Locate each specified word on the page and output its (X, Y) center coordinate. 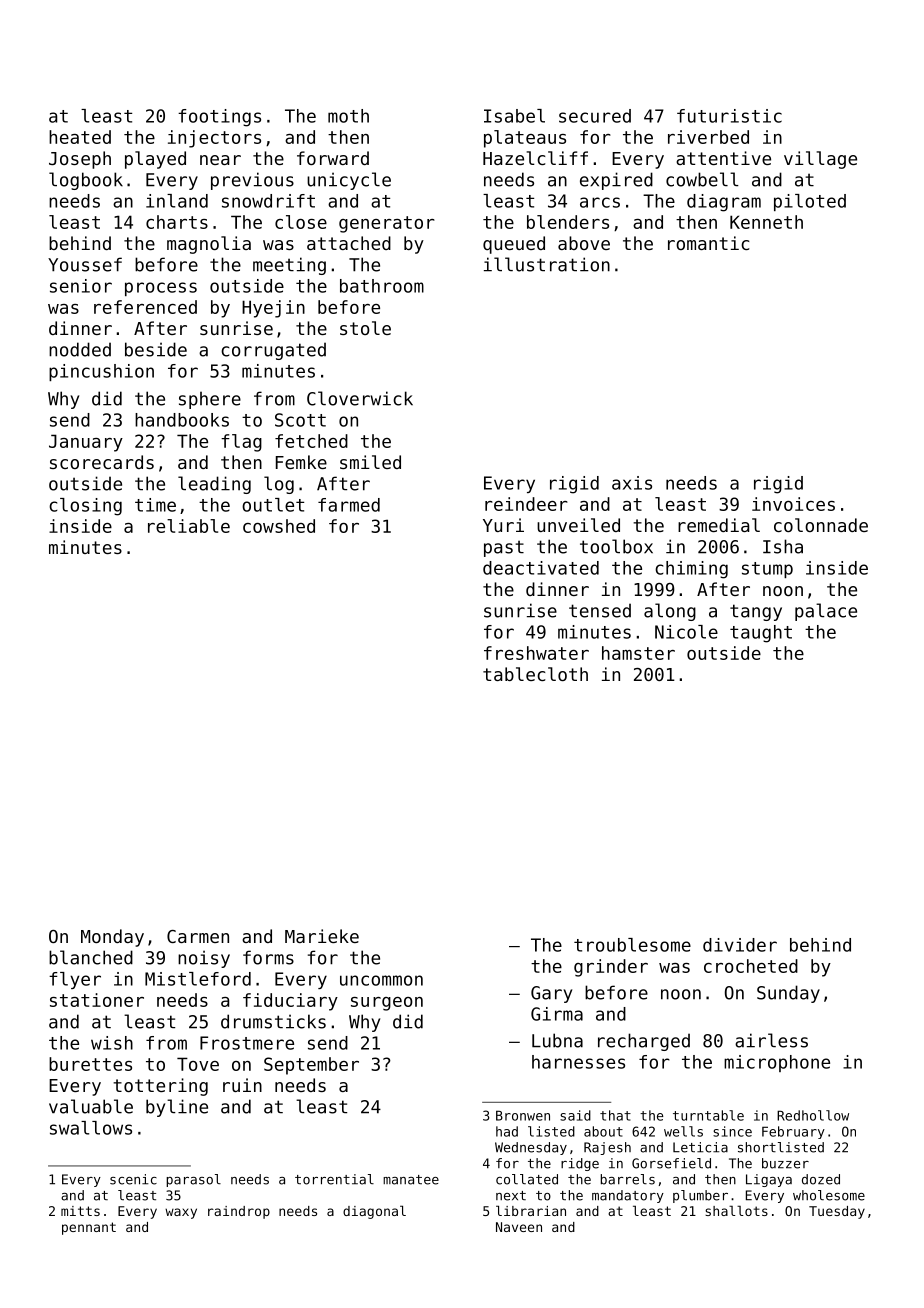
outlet (273, 505)
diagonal (374, 1212)
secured (595, 116)
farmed (349, 505)
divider (740, 945)
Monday (112, 938)
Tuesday (837, 1212)
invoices (793, 504)
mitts (80, 1211)
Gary (551, 994)
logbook (86, 181)
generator (387, 224)
